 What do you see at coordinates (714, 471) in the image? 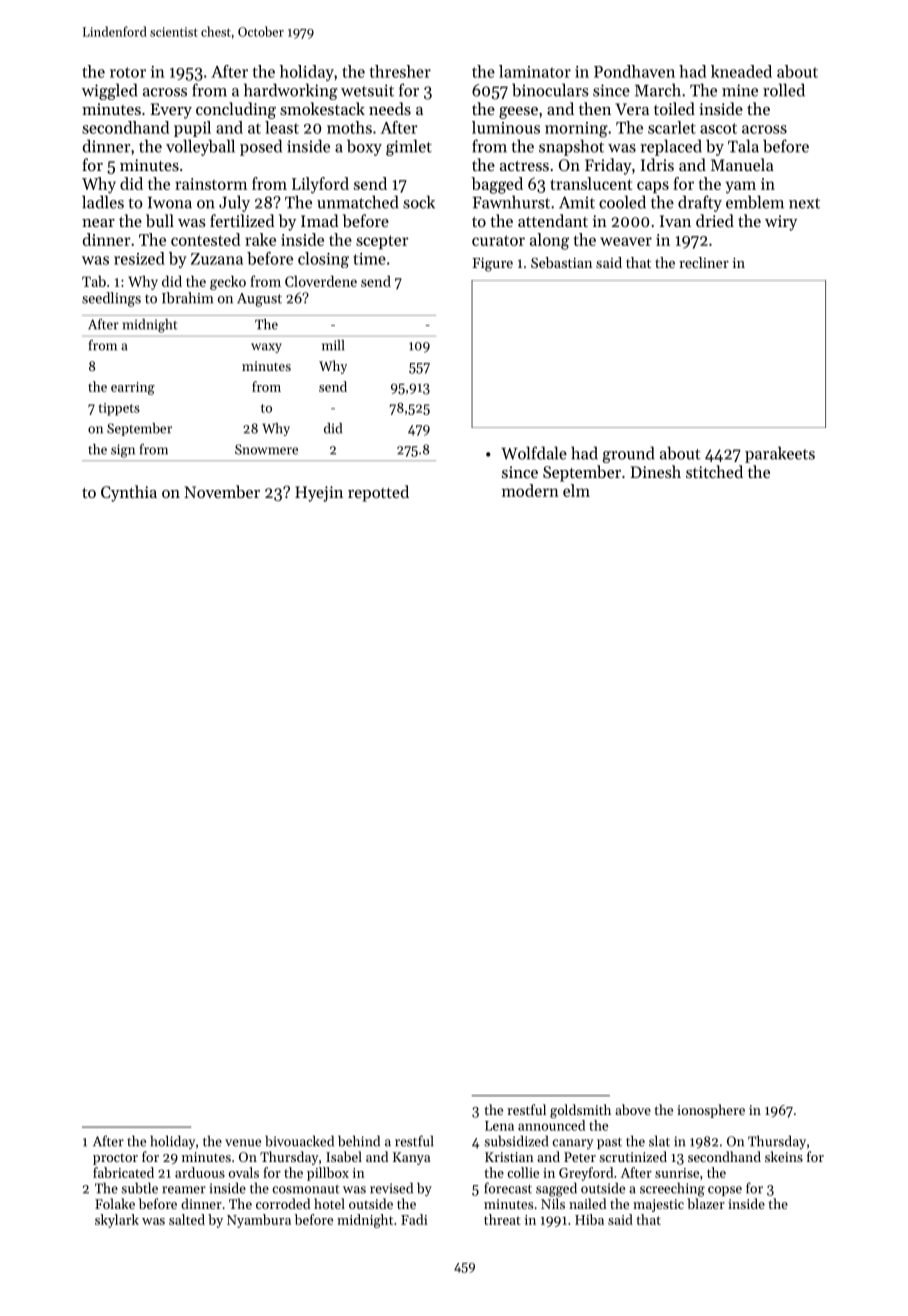
I see `stitched` at bounding box center [714, 471].
